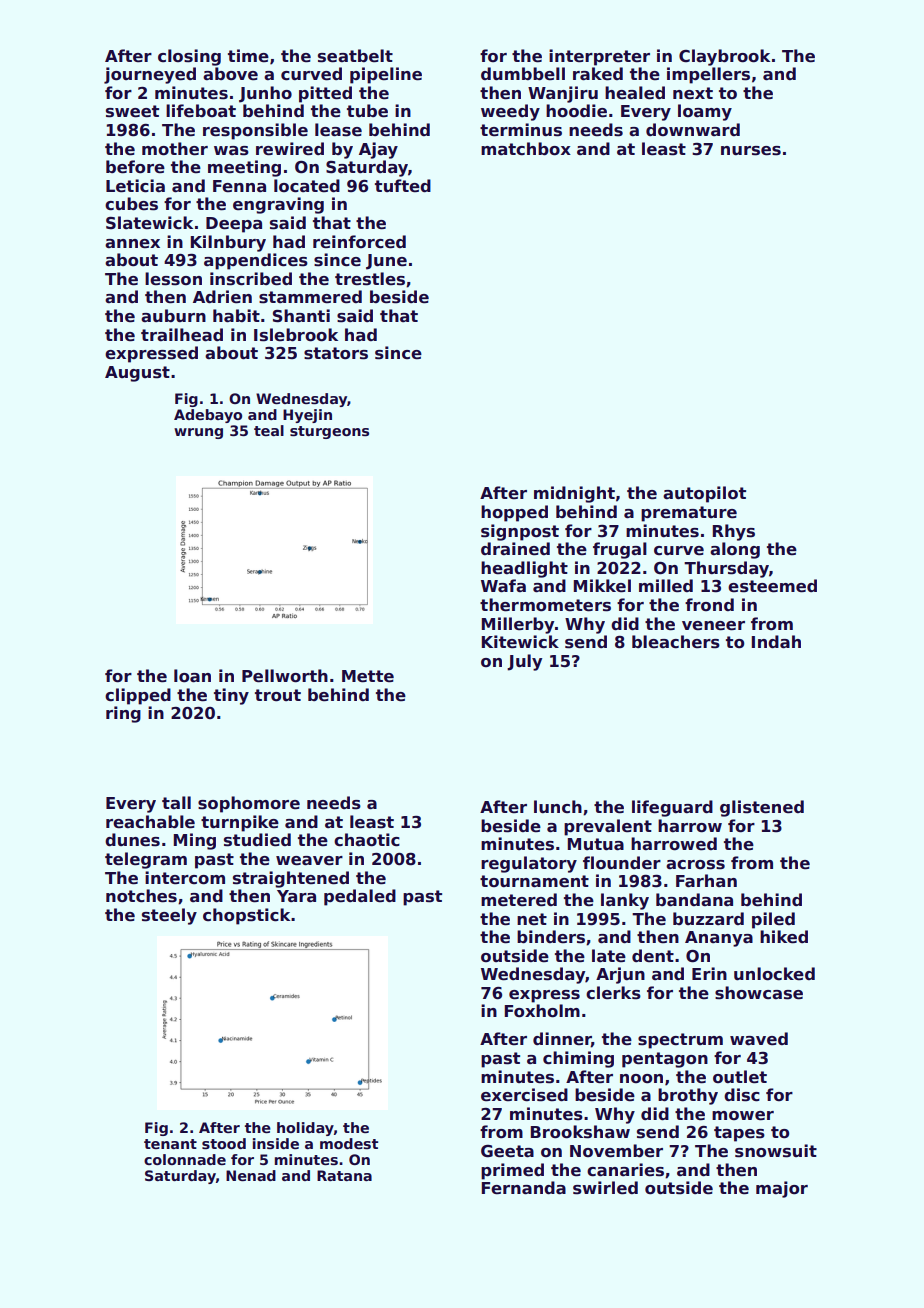 The height and width of the page is (1308, 924). I want to click on glistened, so click(762, 808).
